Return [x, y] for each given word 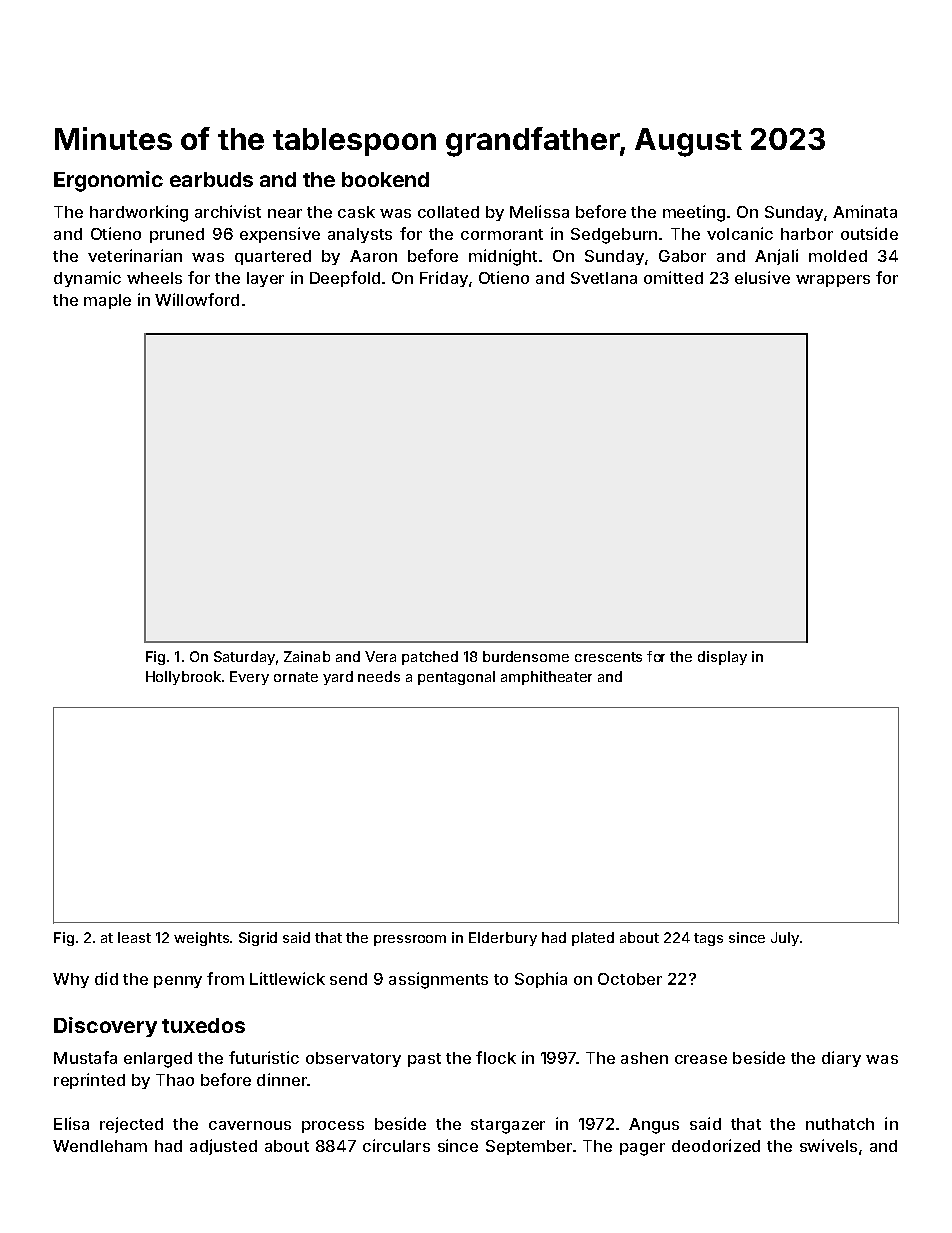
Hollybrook [183, 678]
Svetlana [604, 278]
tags [708, 939]
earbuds [211, 179]
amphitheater [546, 678]
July [785, 939]
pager [642, 1149]
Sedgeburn [614, 236]
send [348, 979]
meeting [694, 213]
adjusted [223, 1147]
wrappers [833, 281]
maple [107, 301]
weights [201, 939]
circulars [396, 1145]
